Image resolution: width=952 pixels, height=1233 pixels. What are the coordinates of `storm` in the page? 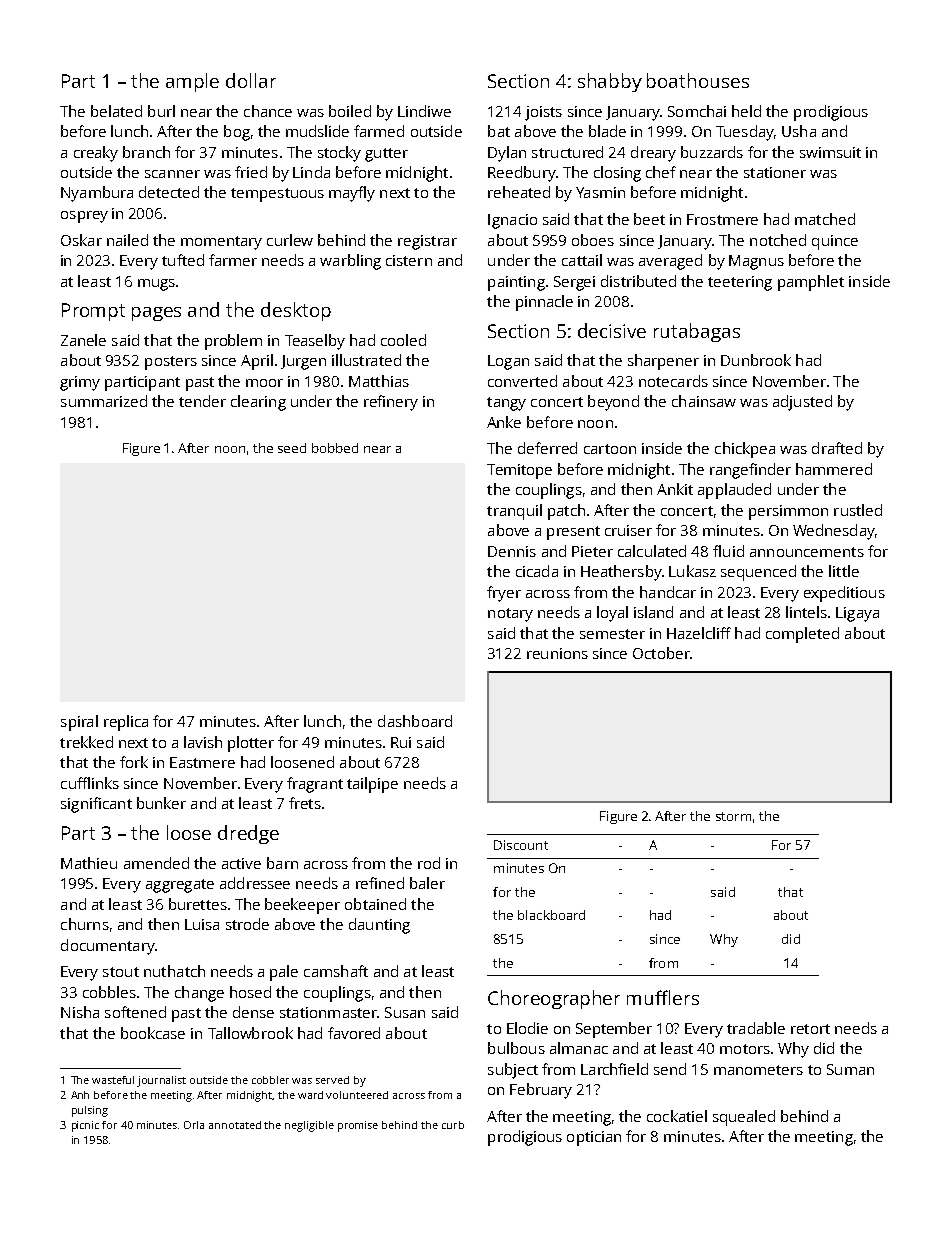 It's located at (733, 816).
